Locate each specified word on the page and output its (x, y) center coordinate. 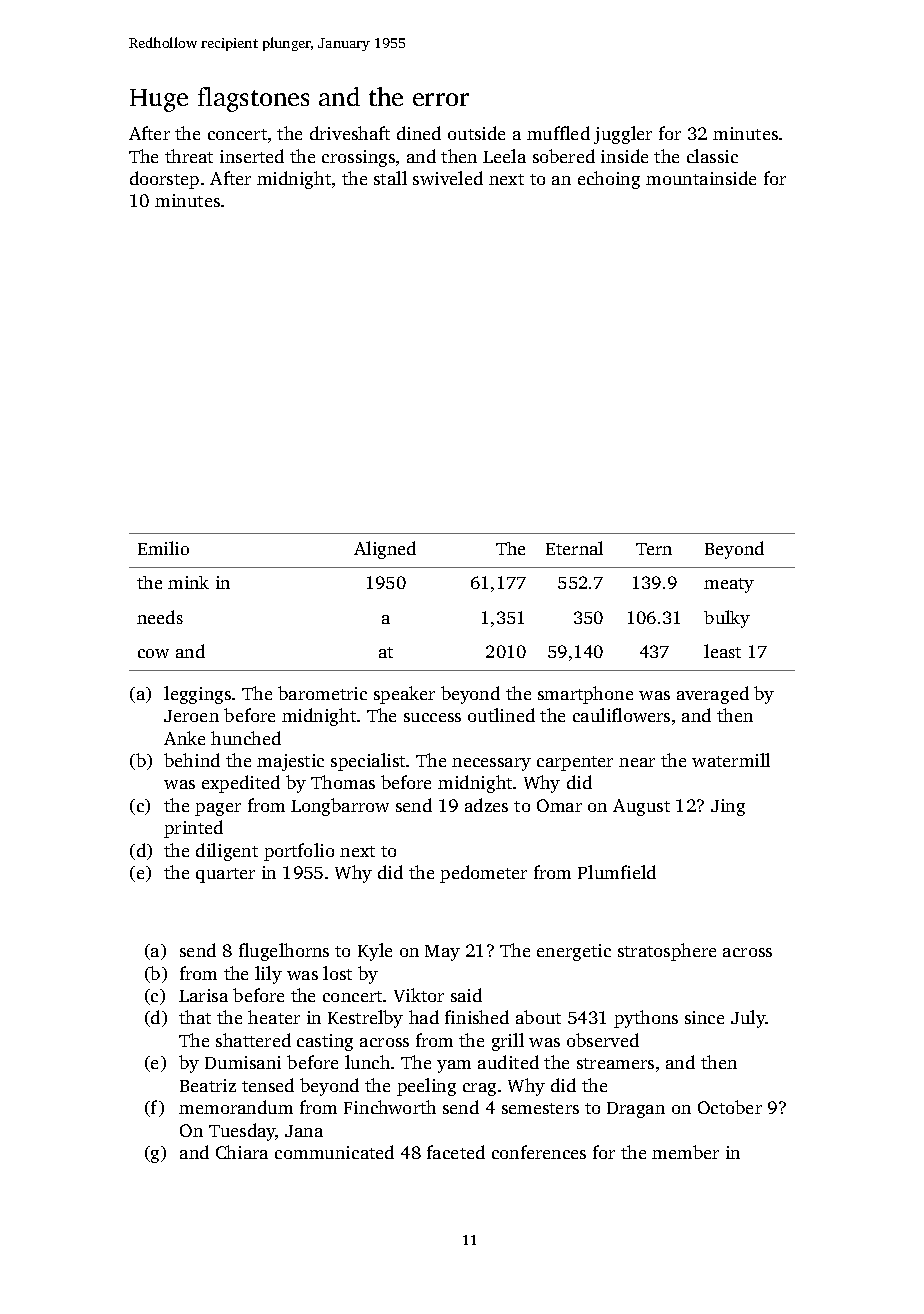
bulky (727, 619)
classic (712, 156)
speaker (404, 695)
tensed (268, 1085)
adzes (486, 805)
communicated (334, 1152)
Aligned (385, 550)
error (441, 99)
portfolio (299, 852)
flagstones (253, 99)
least (722, 651)
